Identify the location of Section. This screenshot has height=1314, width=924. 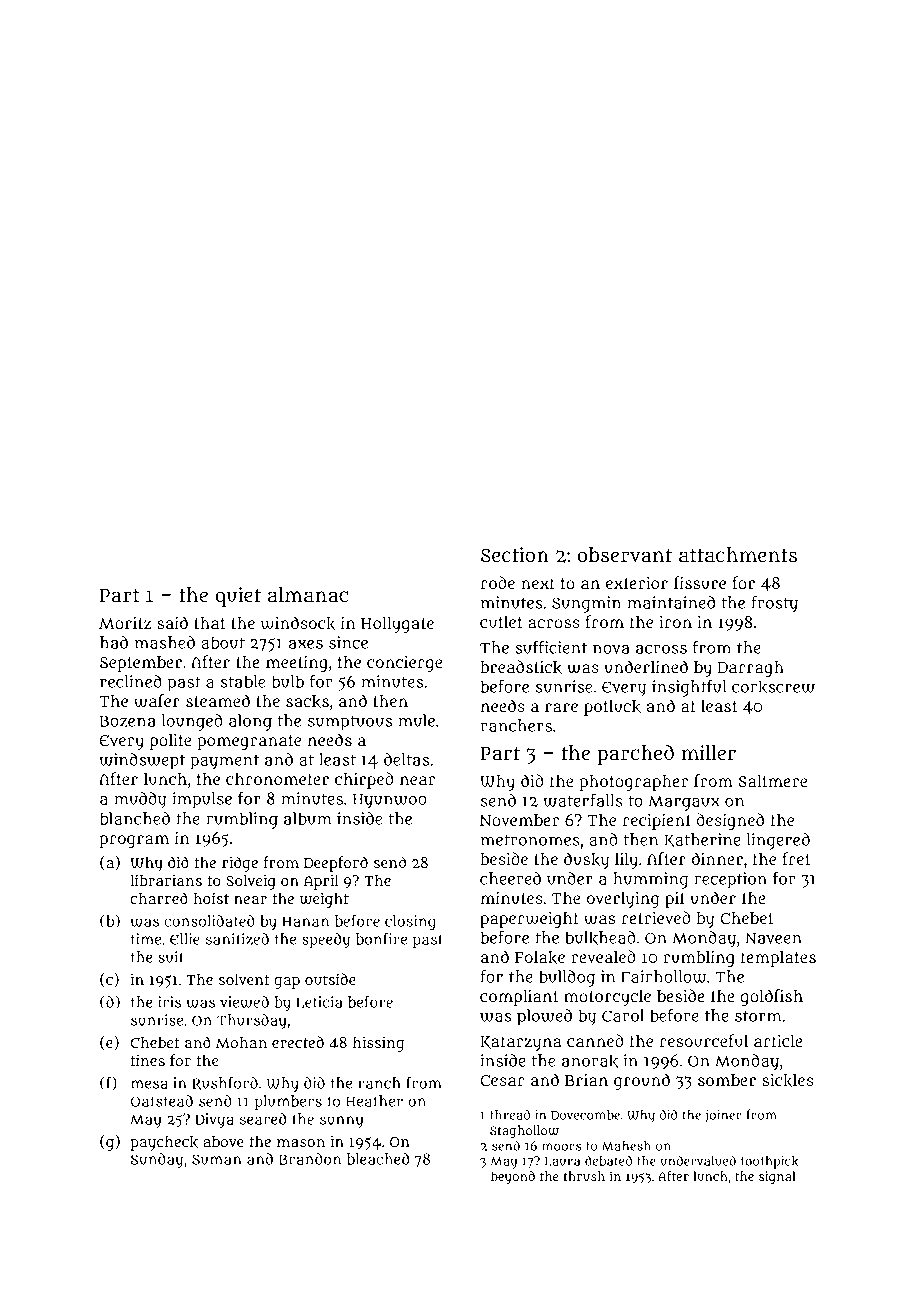
(515, 554).
